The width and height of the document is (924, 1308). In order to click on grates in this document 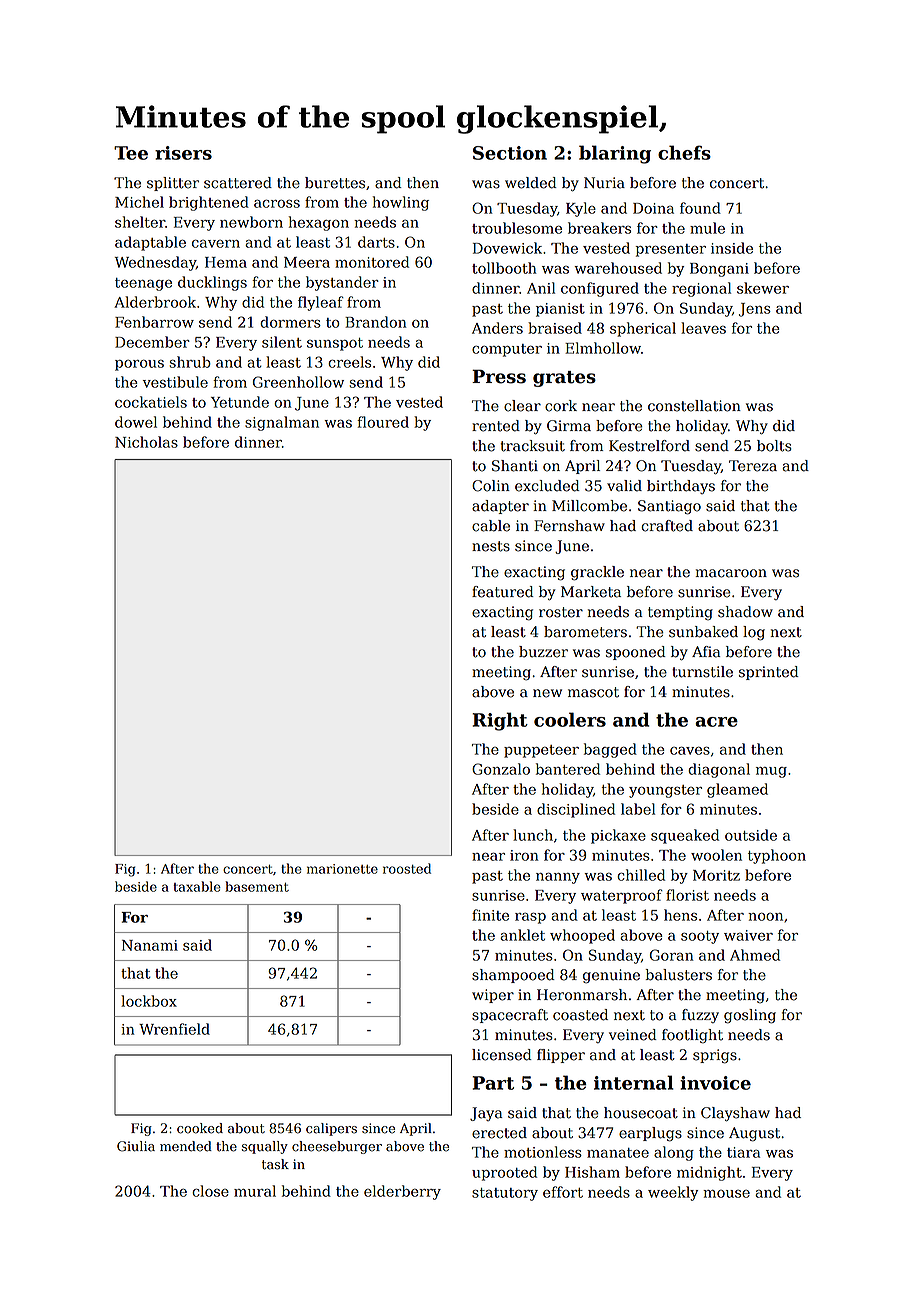, I will do `click(564, 379)`.
